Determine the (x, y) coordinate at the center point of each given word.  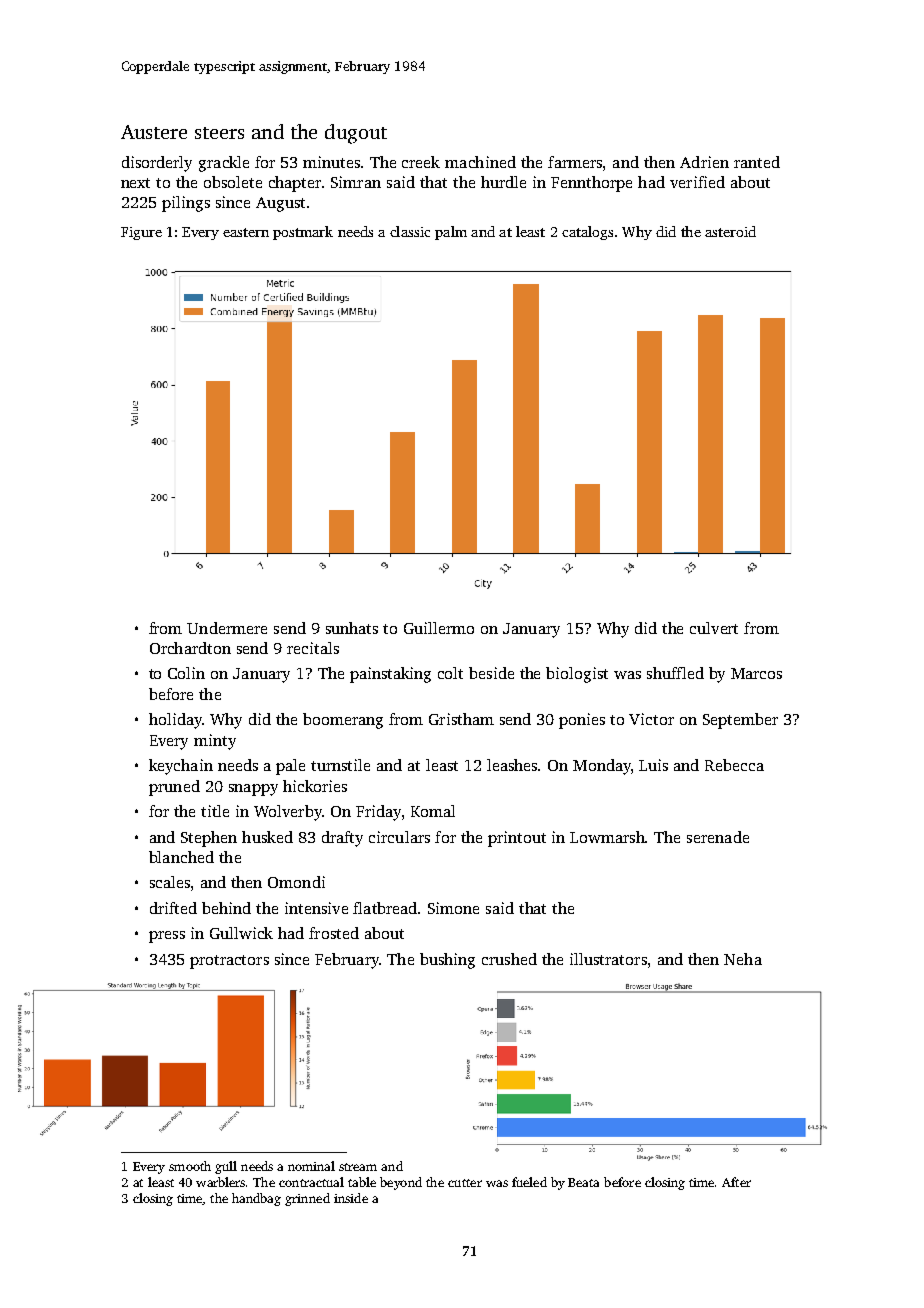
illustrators (608, 959)
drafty (342, 839)
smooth (190, 1166)
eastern (246, 232)
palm (451, 233)
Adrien (704, 162)
